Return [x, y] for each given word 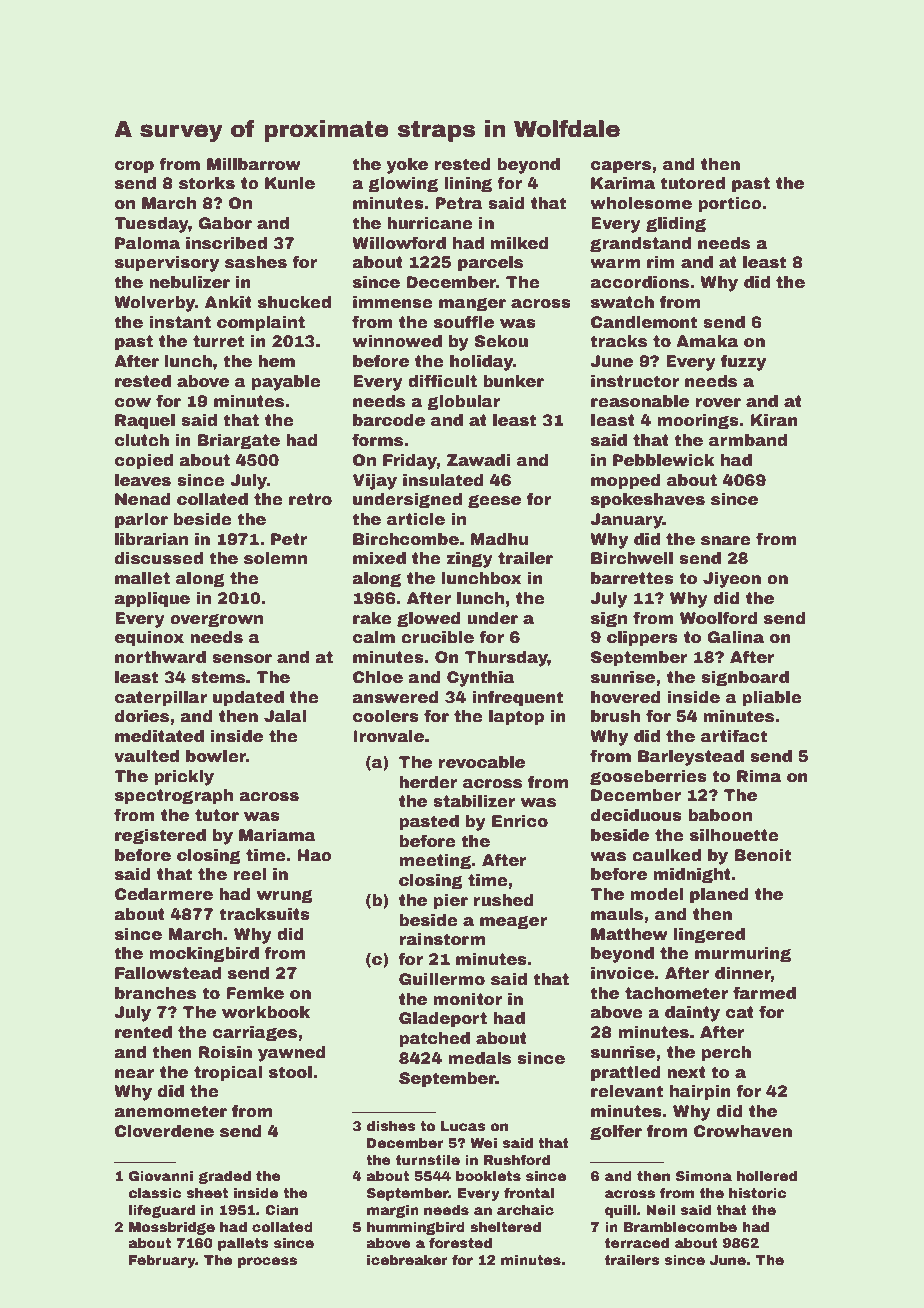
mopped [626, 482]
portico [730, 205]
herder [428, 782]
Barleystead [691, 758]
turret [218, 341]
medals [479, 1058]
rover [718, 403]
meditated [159, 736]
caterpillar [161, 699]
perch [726, 1054]
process [267, 1262]
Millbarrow [254, 164]
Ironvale [388, 736]
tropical [228, 1074]
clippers [642, 639]
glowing [403, 185]
